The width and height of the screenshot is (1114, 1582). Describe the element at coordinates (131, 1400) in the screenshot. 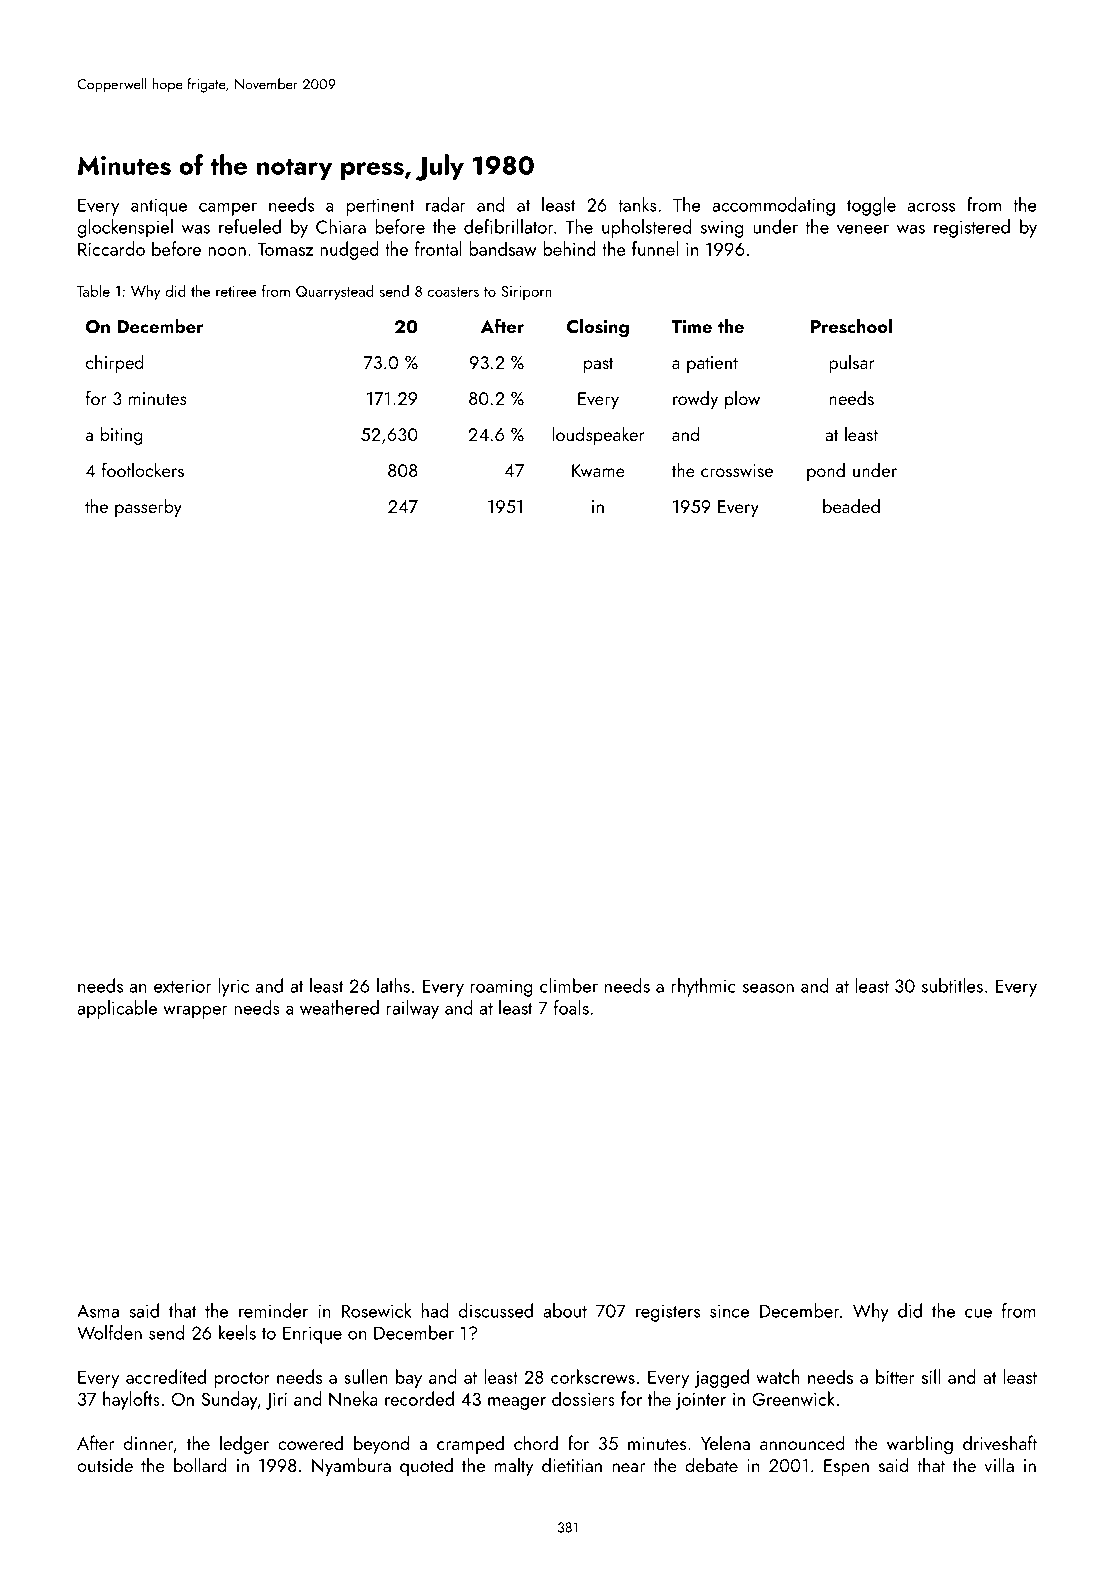

I see `haylofts` at that location.
